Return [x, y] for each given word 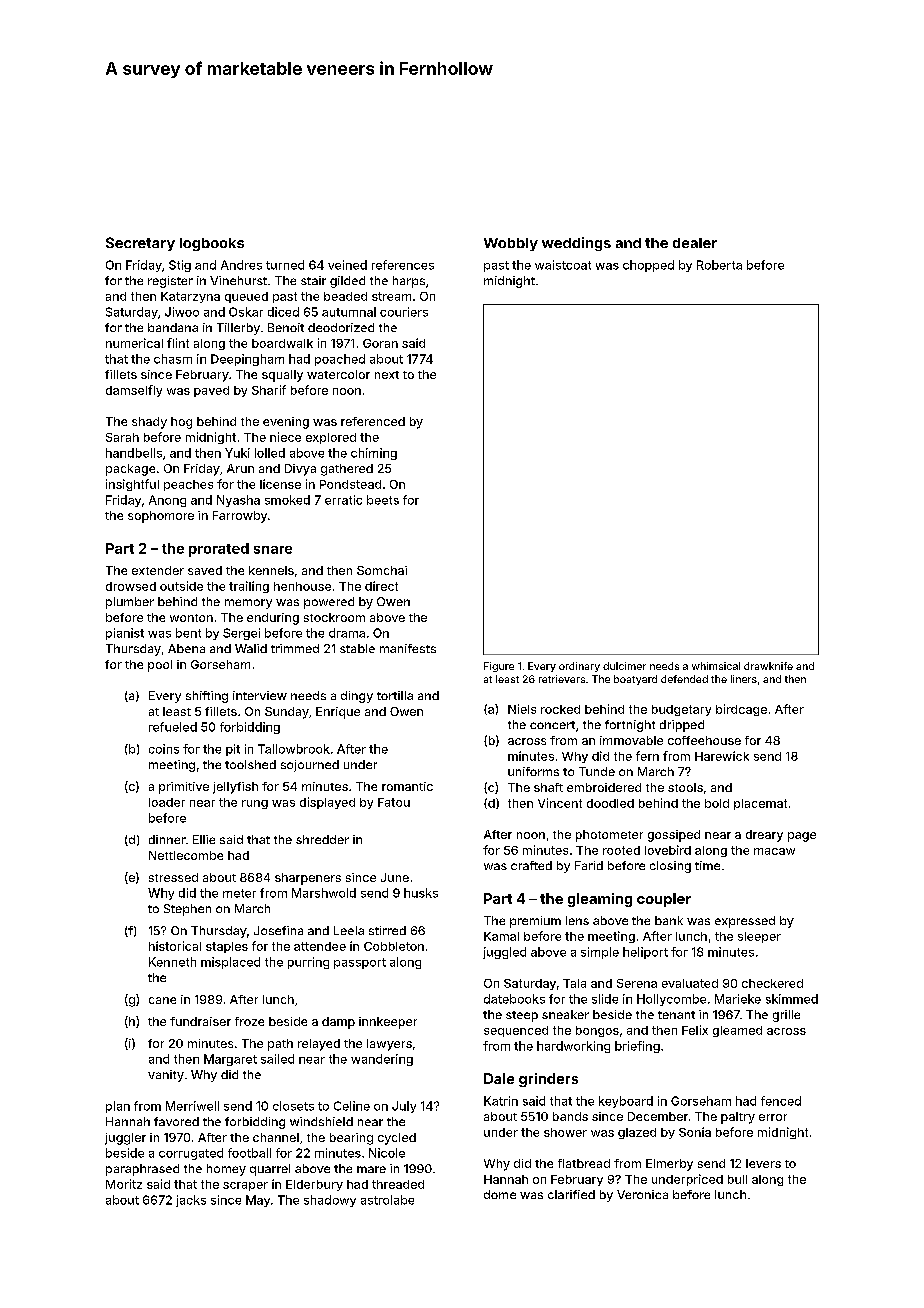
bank [669, 920]
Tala [574, 983]
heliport [645, 953]
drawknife [768, 666]
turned [285, 265]
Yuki [237, 453]
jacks [191, 1201]
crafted [531, 865]
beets [383, 500]
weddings [576, 244]
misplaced [230, 963]
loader [167, 802]
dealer [695, 243]
